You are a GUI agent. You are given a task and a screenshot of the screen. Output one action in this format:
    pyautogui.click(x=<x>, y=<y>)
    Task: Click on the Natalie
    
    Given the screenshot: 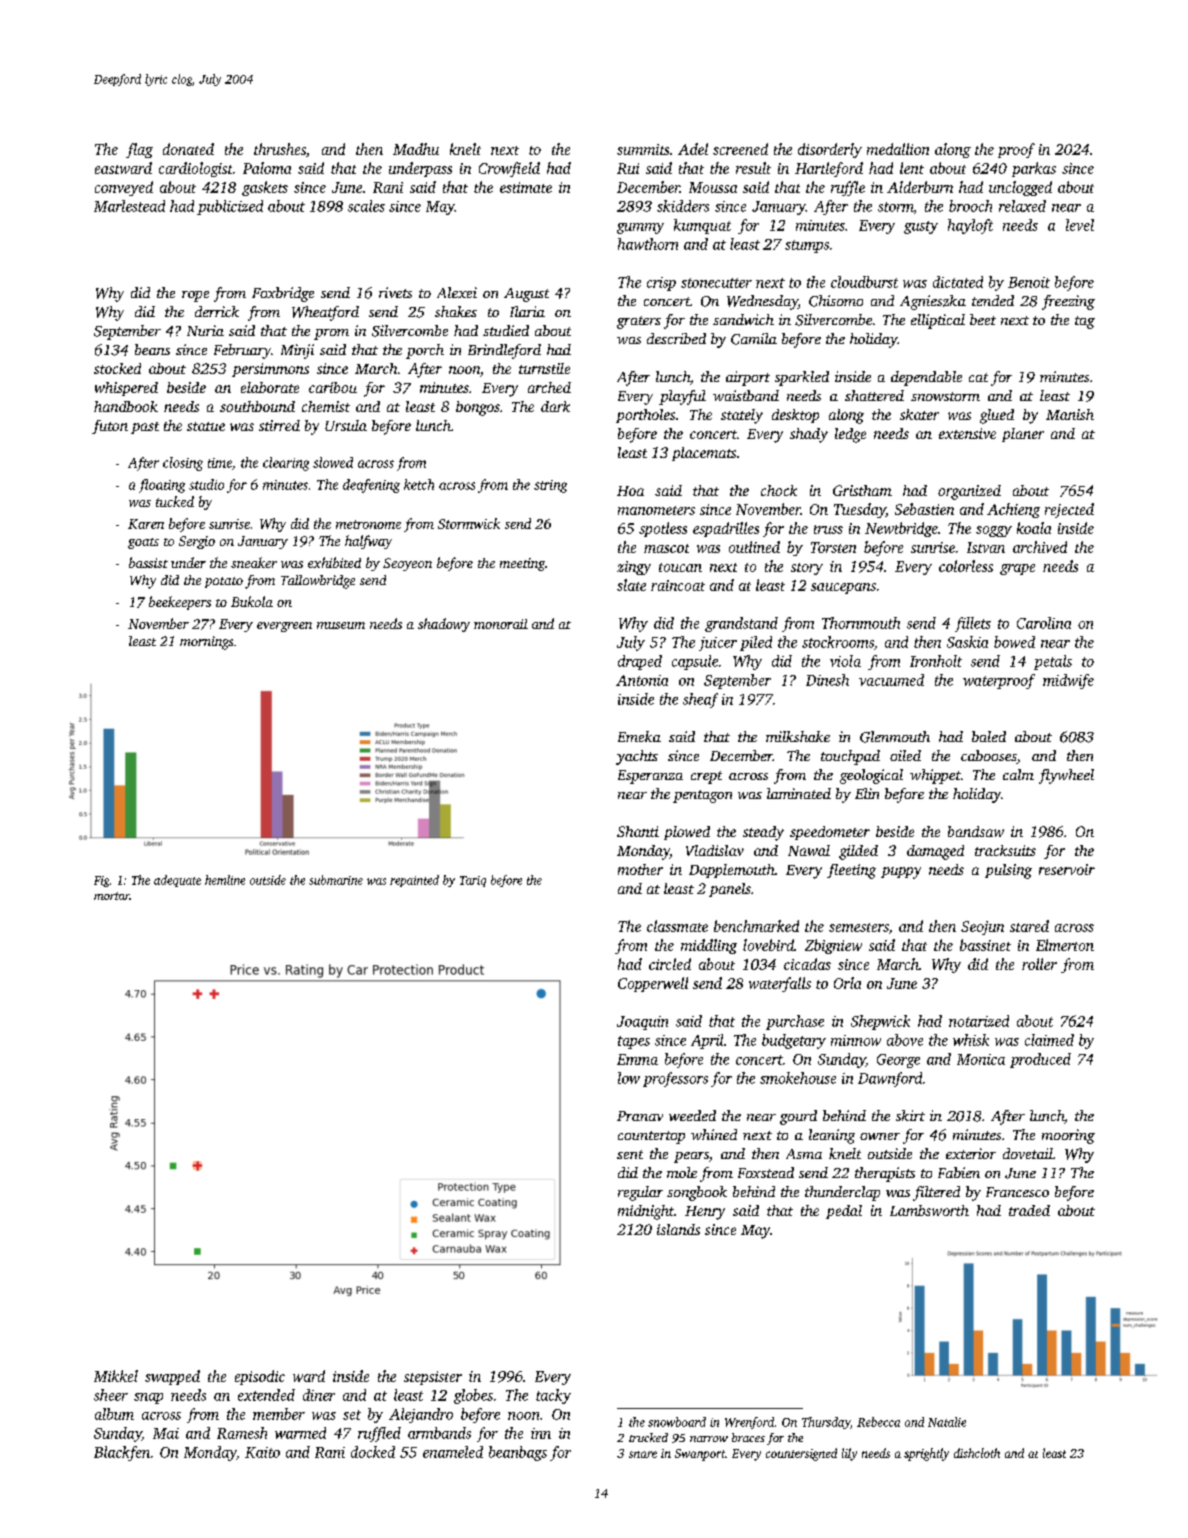 What is the action you would take?
    pyautogui.click(x=947, y=1422)
